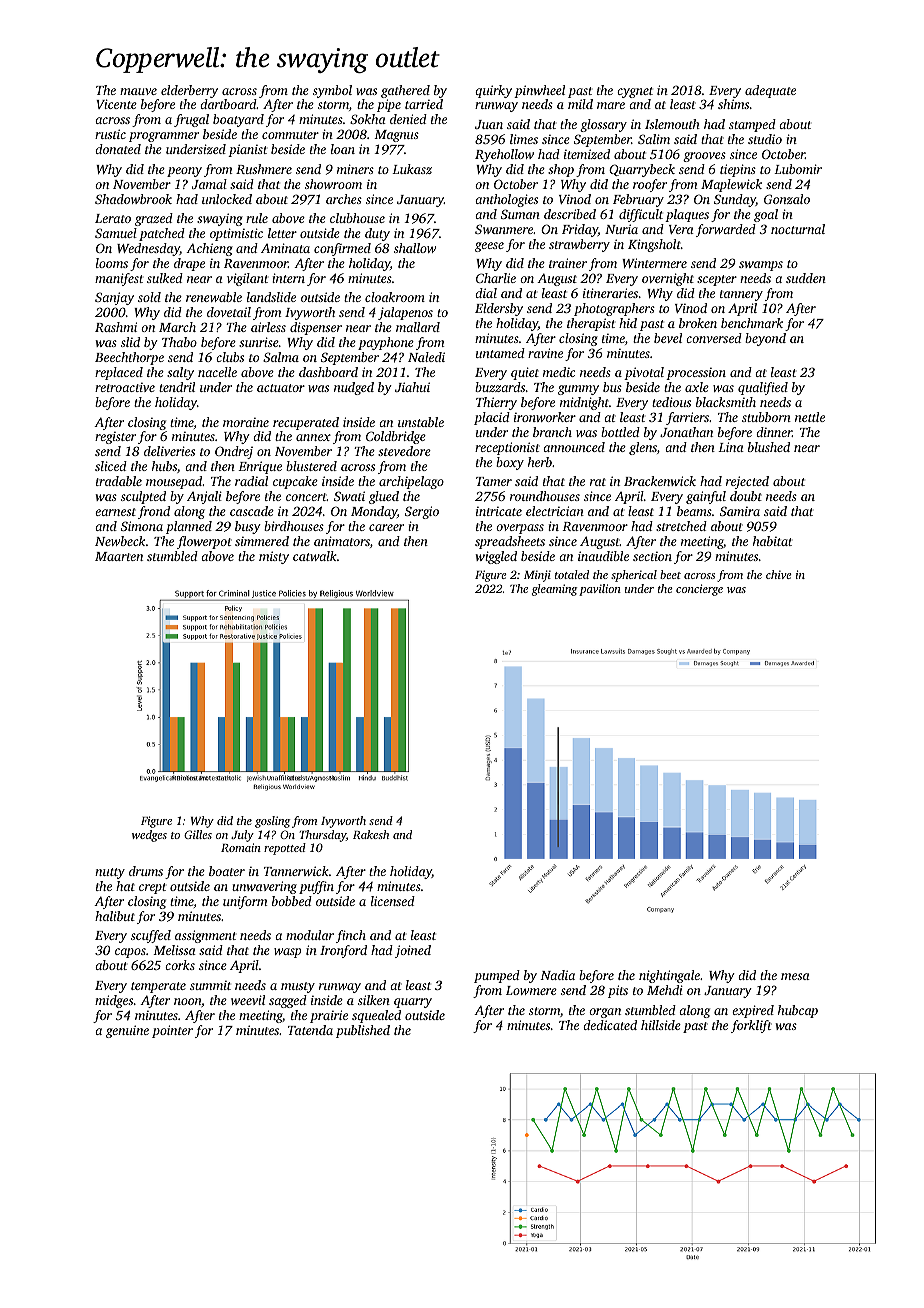 This document has height=1308, width=924. What do you see at coordinates (118, 149) in the document?
I see `donated` at bounding box center [118, 149].
